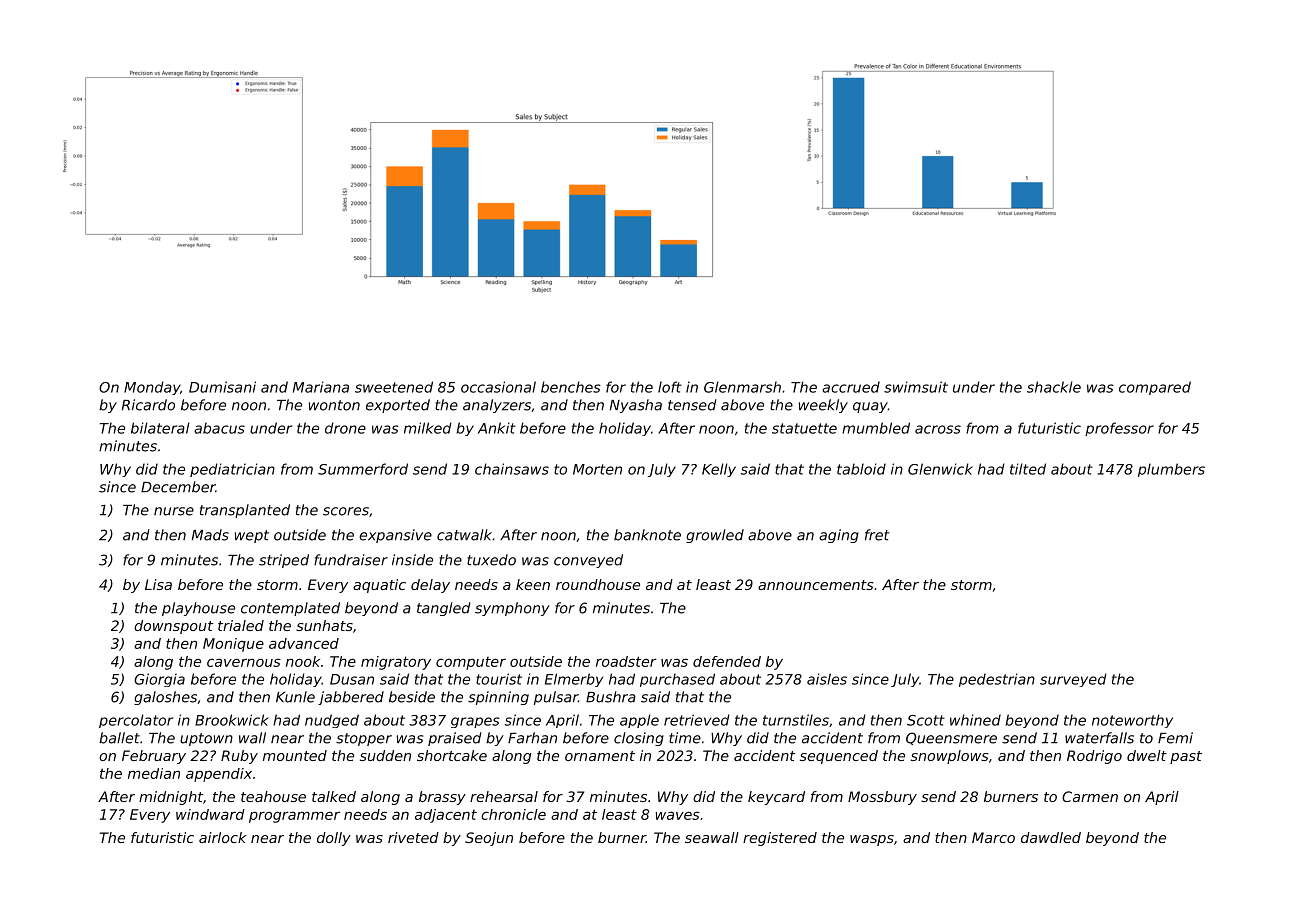 Image resolution: width=1308 pixels, height=924 pixels. What do you see at coordinates (877, 535) in the page?
I see `fret` at bounding box center [877, 535].
